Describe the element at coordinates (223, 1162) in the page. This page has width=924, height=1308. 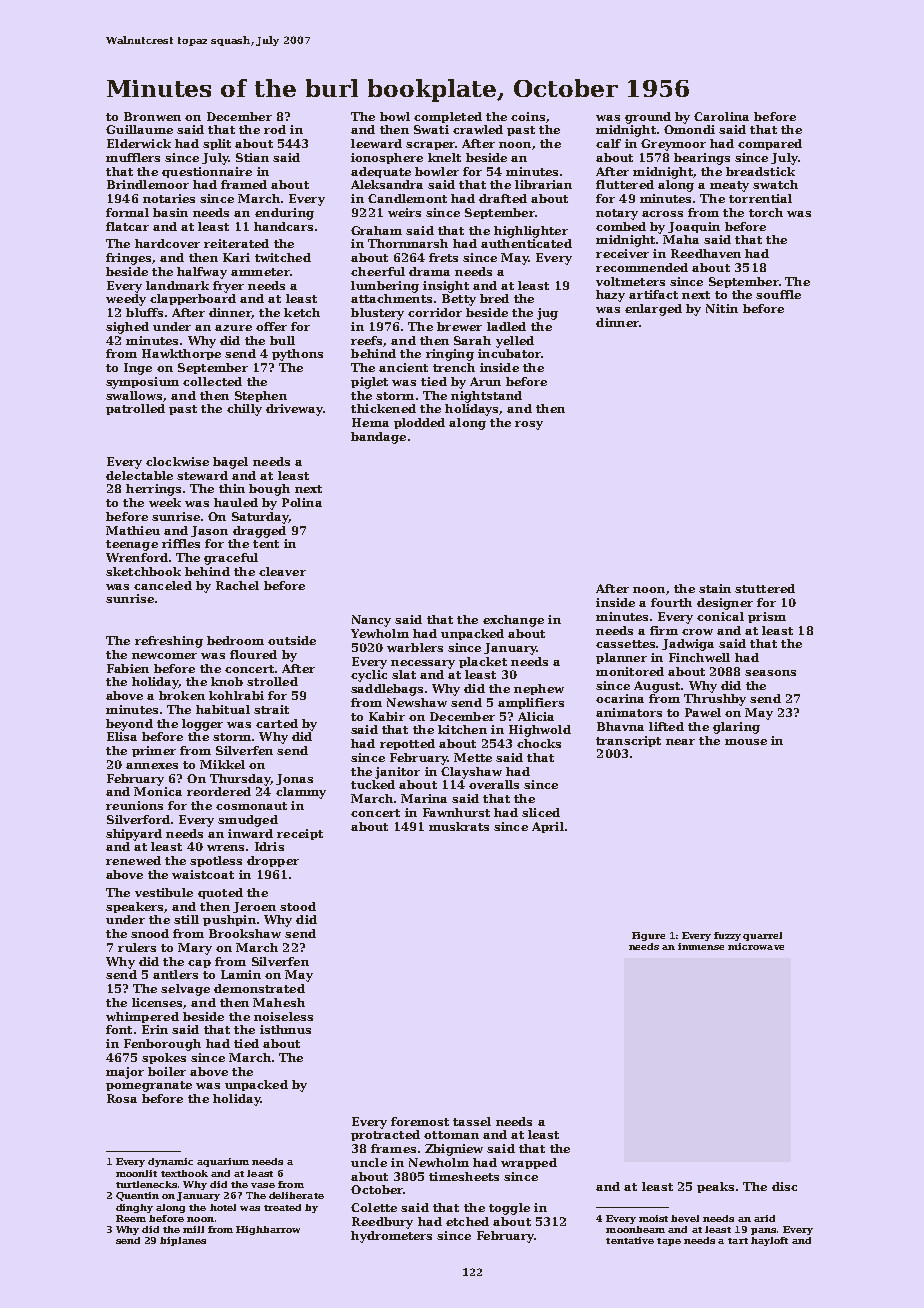
I see `aquarium` at that location.
